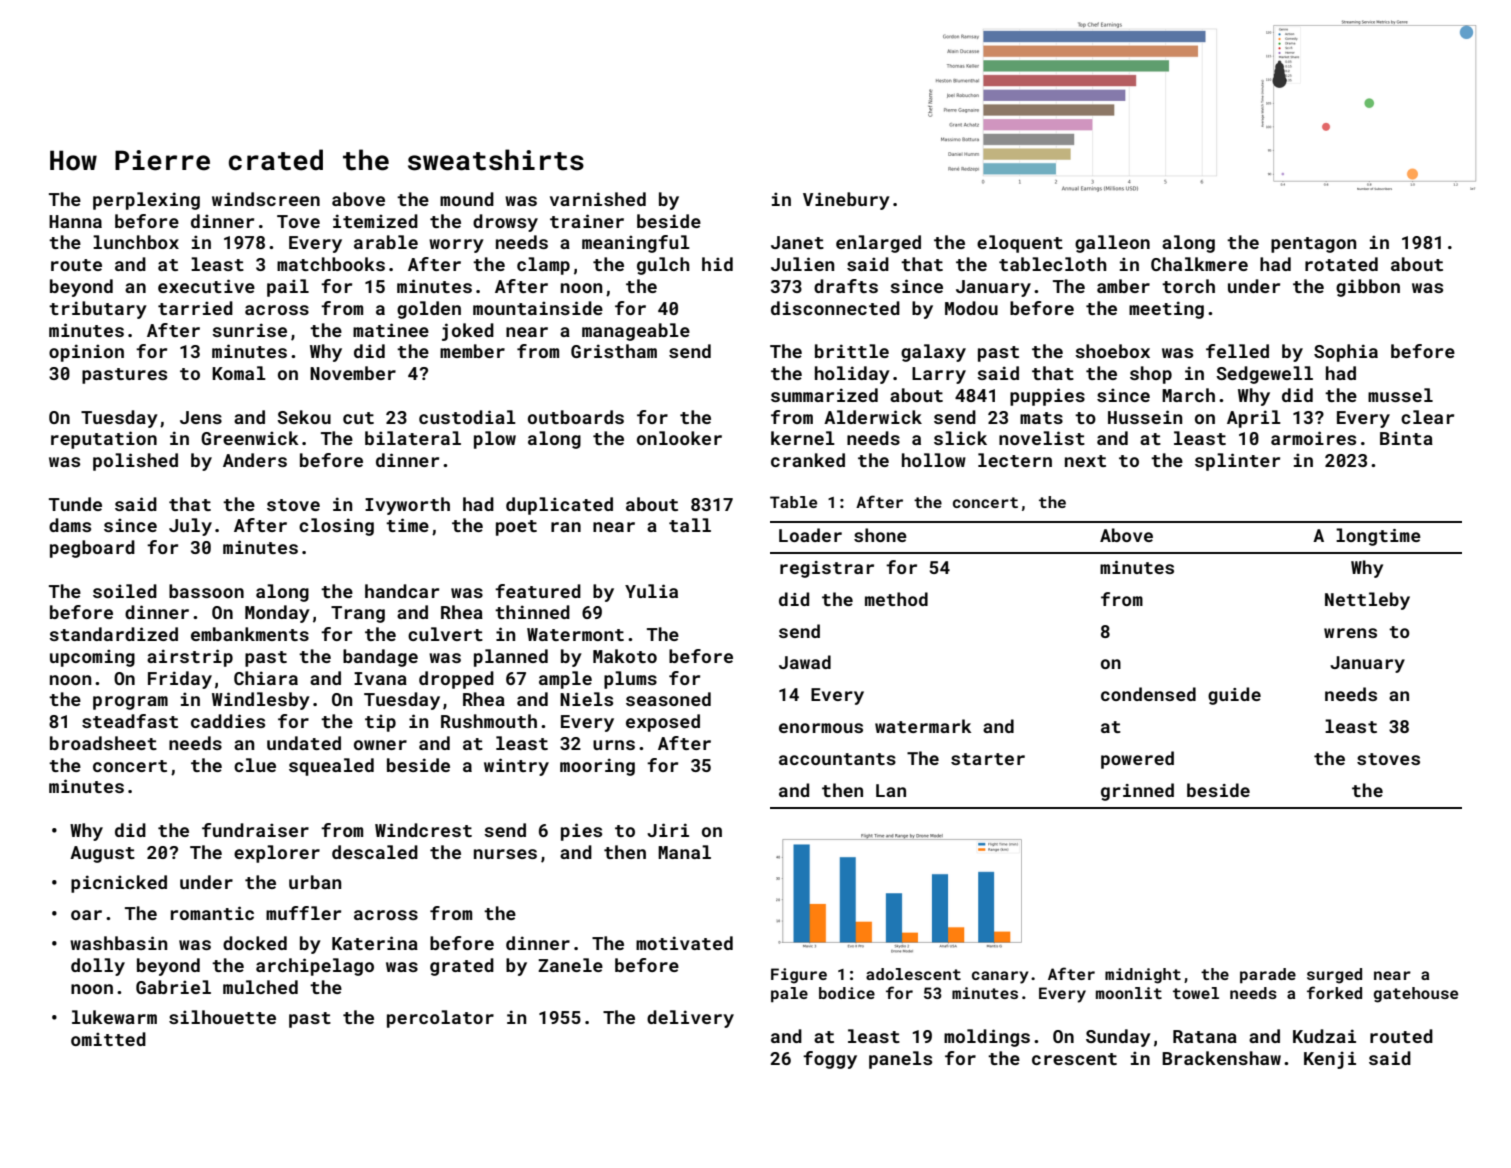 The height and width of the screenshot is (1168, 1511). Describe the element at coordinates (614, 351) in the screenshot. I see `Gristham` at that location.
